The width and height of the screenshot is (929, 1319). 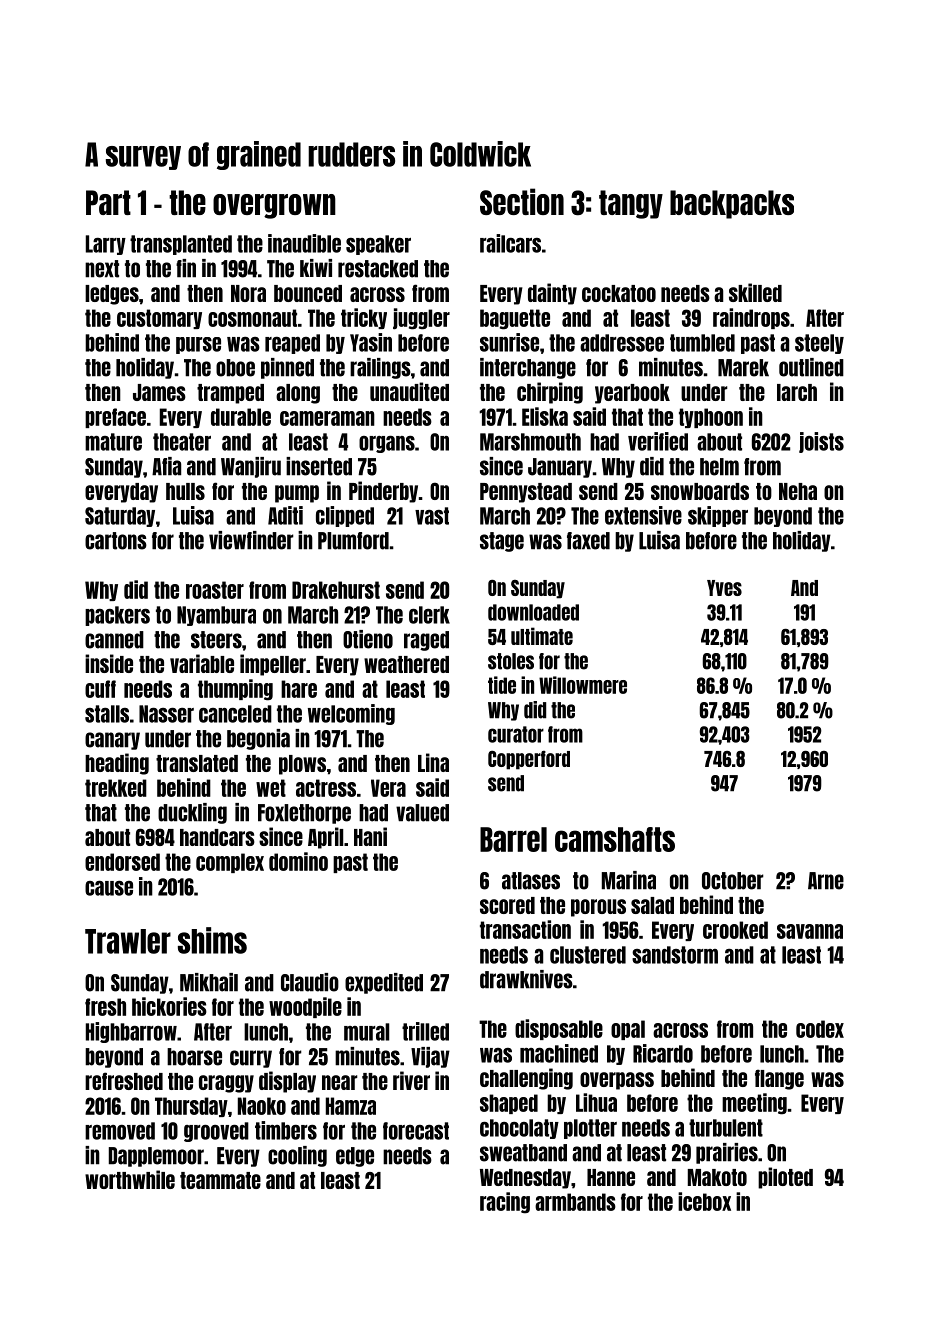 I want to click on tangy, so click(x=631, y=204).
